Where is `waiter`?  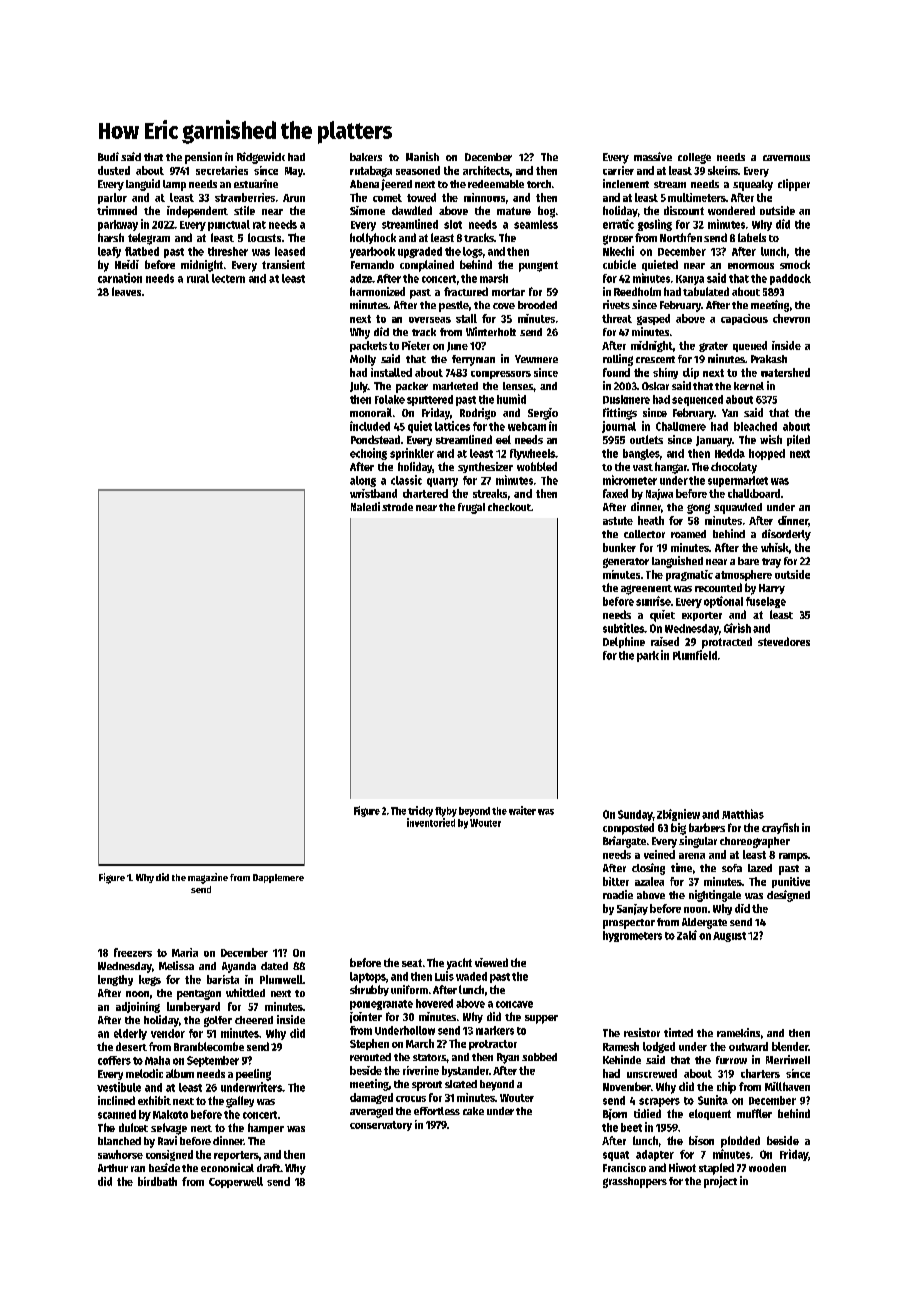 waiter is located at coordinates (522, 810).
